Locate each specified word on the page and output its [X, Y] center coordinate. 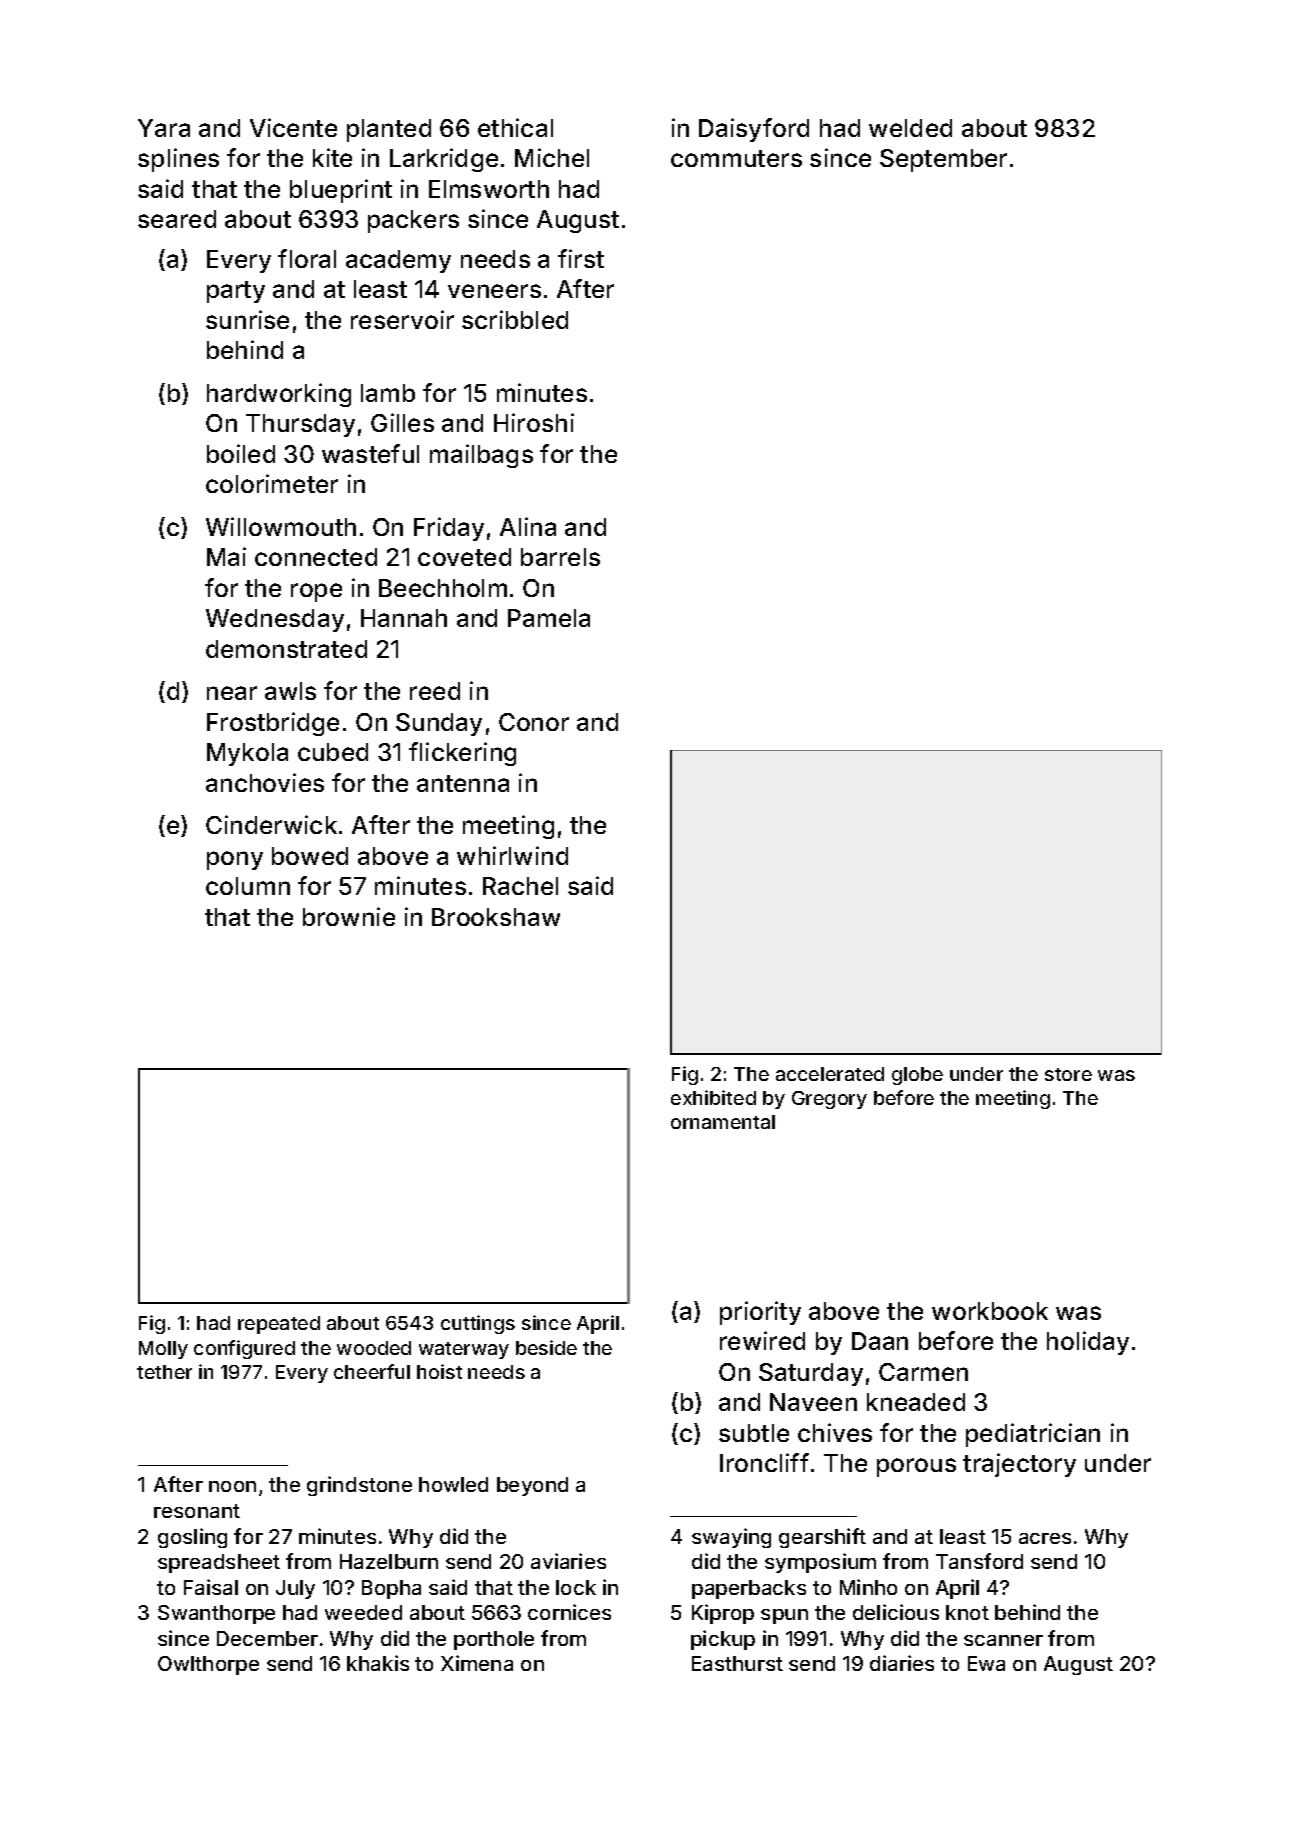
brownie [349, 916]
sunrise [247, 319]
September [943, 160]
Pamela [549, 618]
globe [917, 1076]
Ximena [477, 1663]
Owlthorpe [208, 1665]
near [232, 693]
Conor [534, 722]
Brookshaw [496, 917]
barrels [560, 557]
